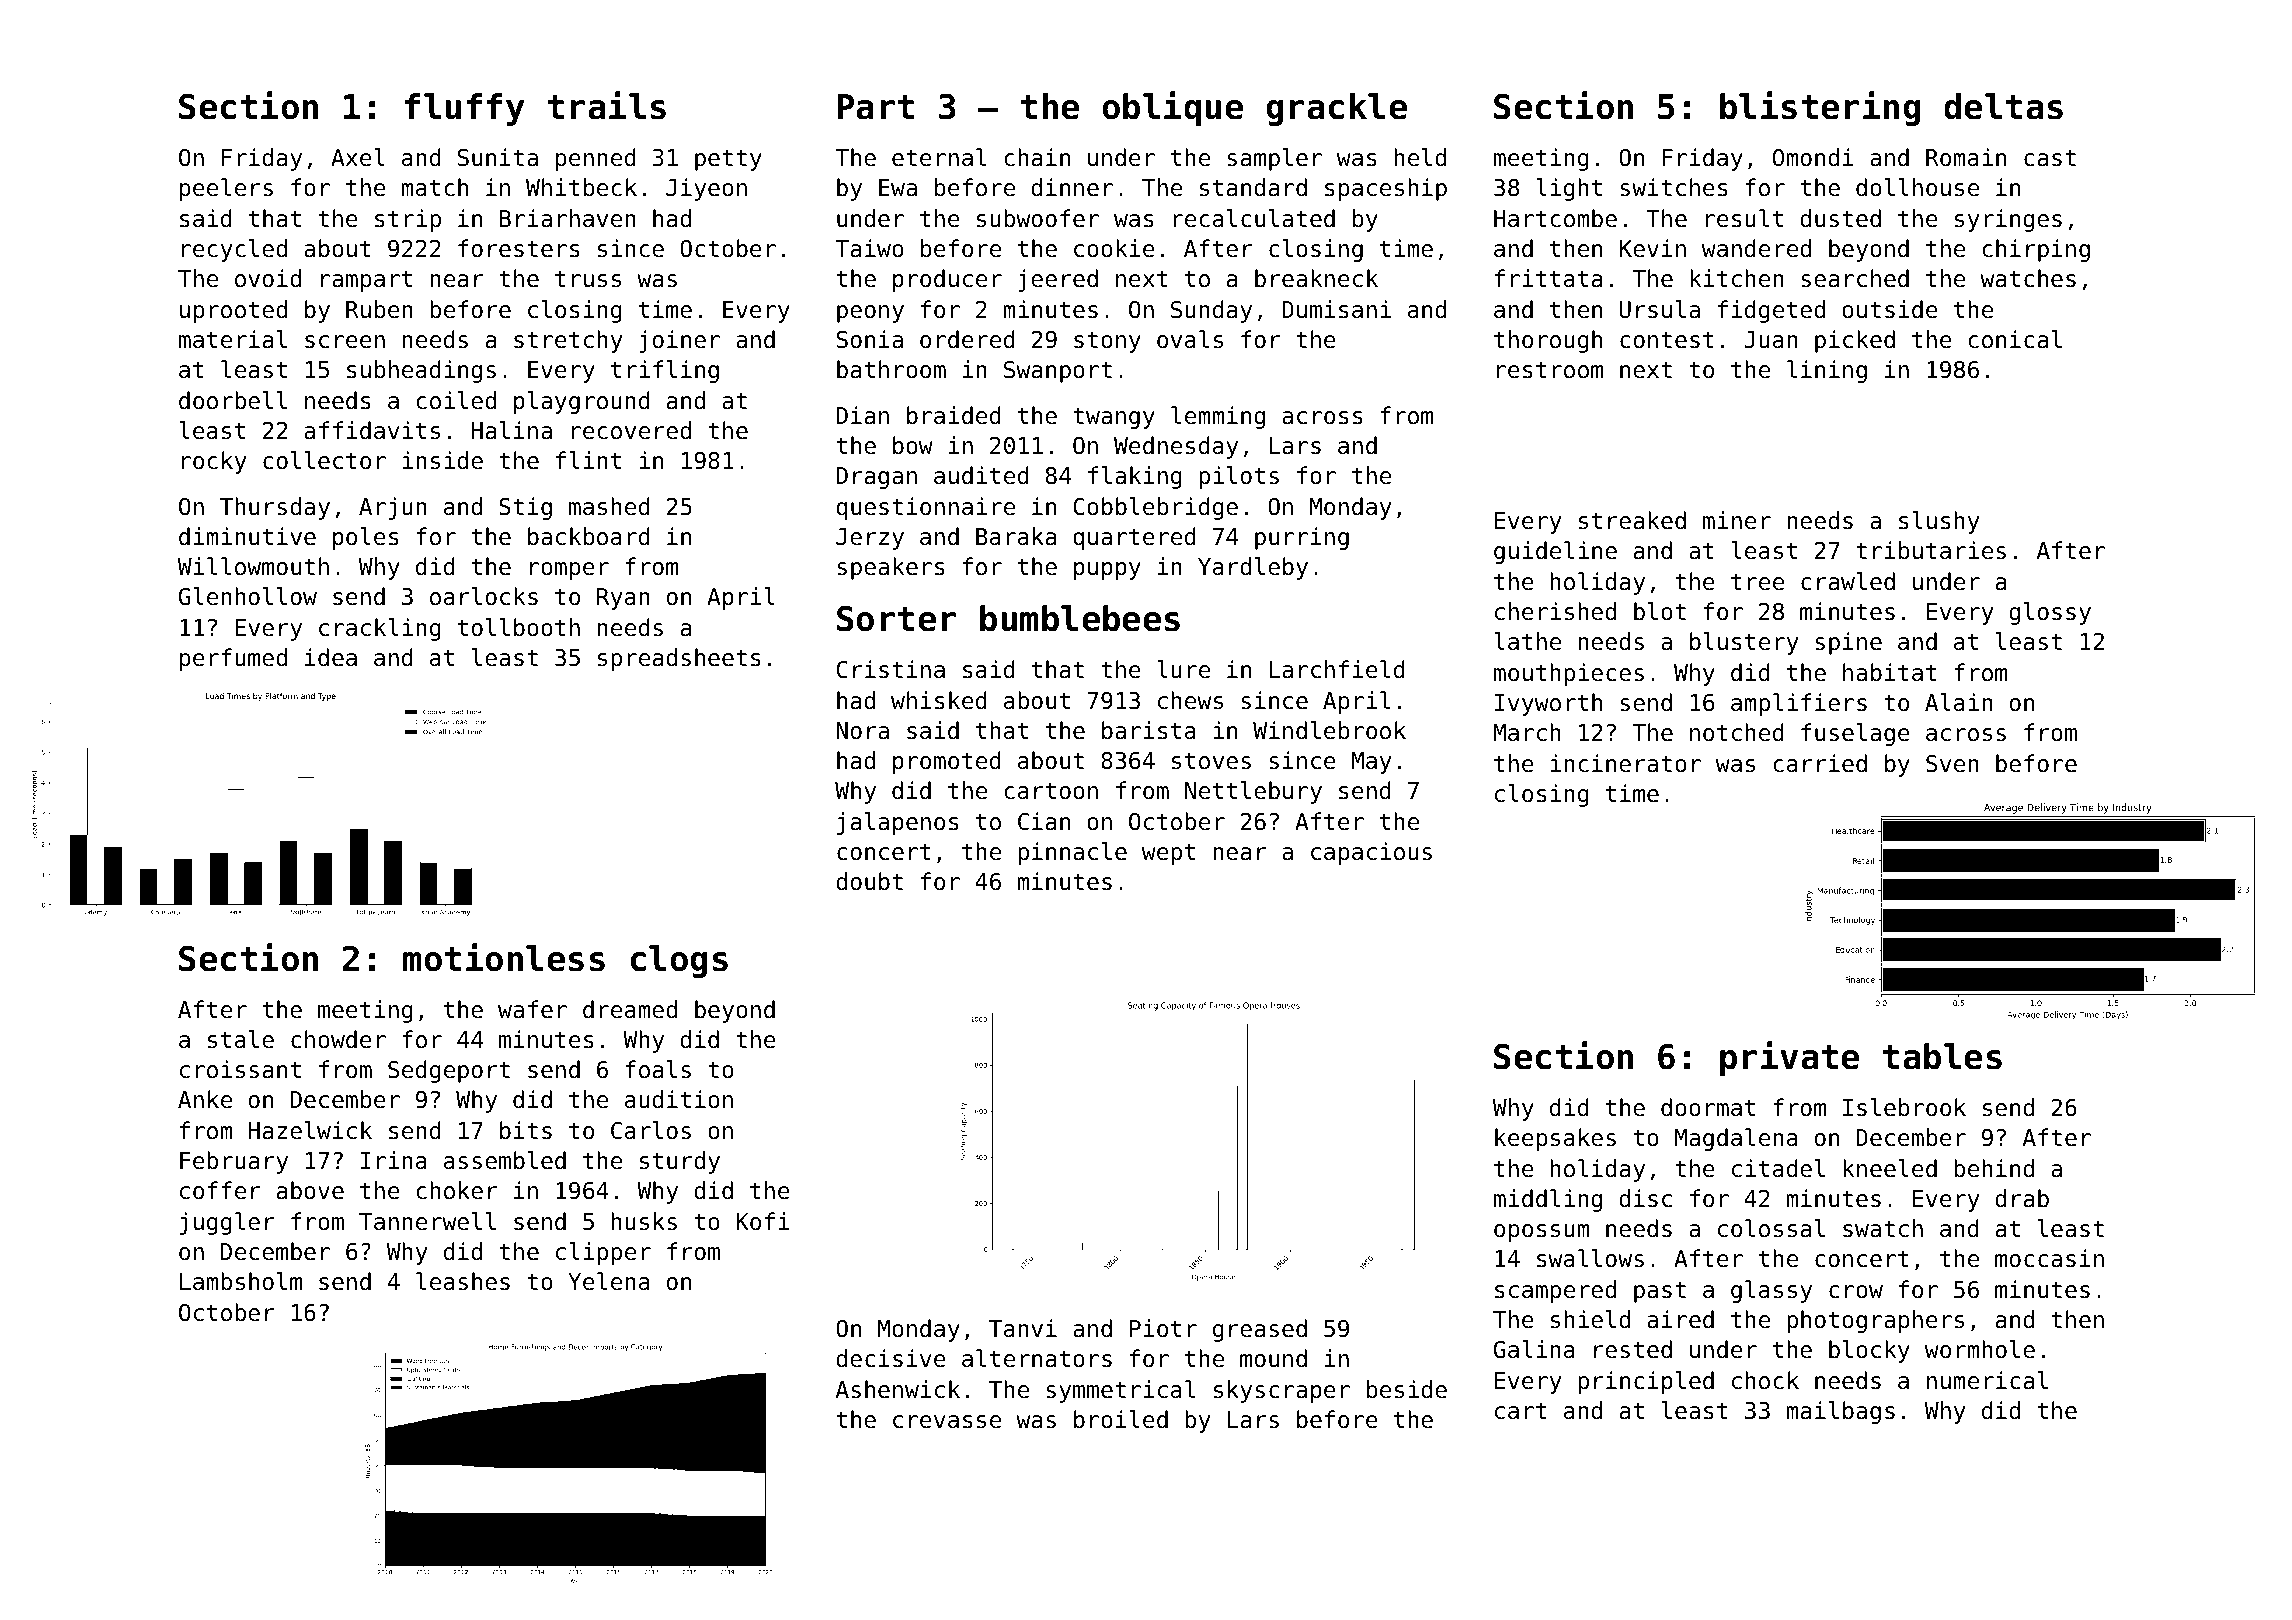 Image resolution: width=2292 pixels, height=1620 pixels. Describe the element at coordinates (939, 157) in the screenshot. I see `eternal` at that location.
